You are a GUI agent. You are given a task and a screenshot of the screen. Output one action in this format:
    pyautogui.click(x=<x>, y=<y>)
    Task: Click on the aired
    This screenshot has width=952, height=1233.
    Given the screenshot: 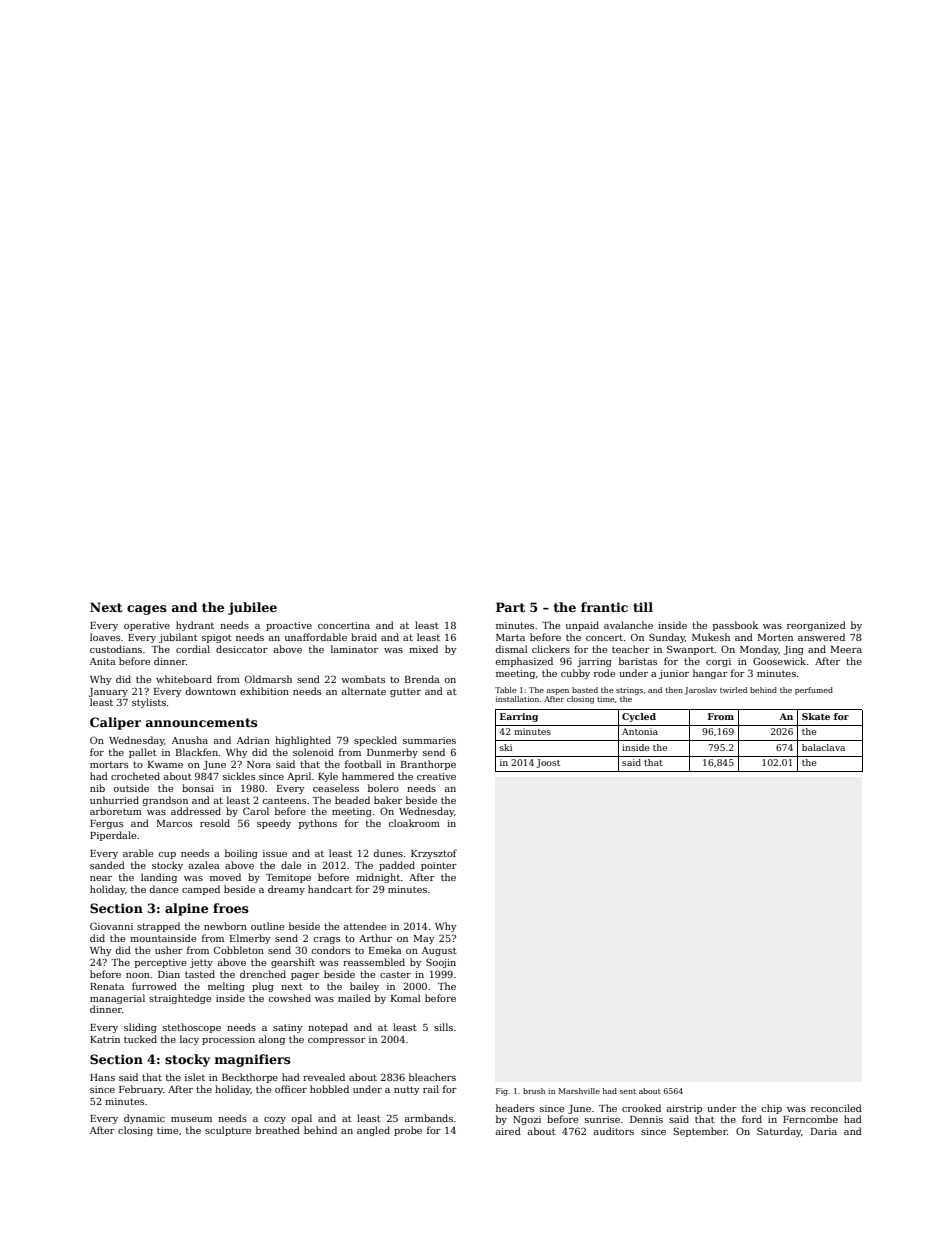 What is the action you would take?
    pyautogui.click(x=508, y=1131)
